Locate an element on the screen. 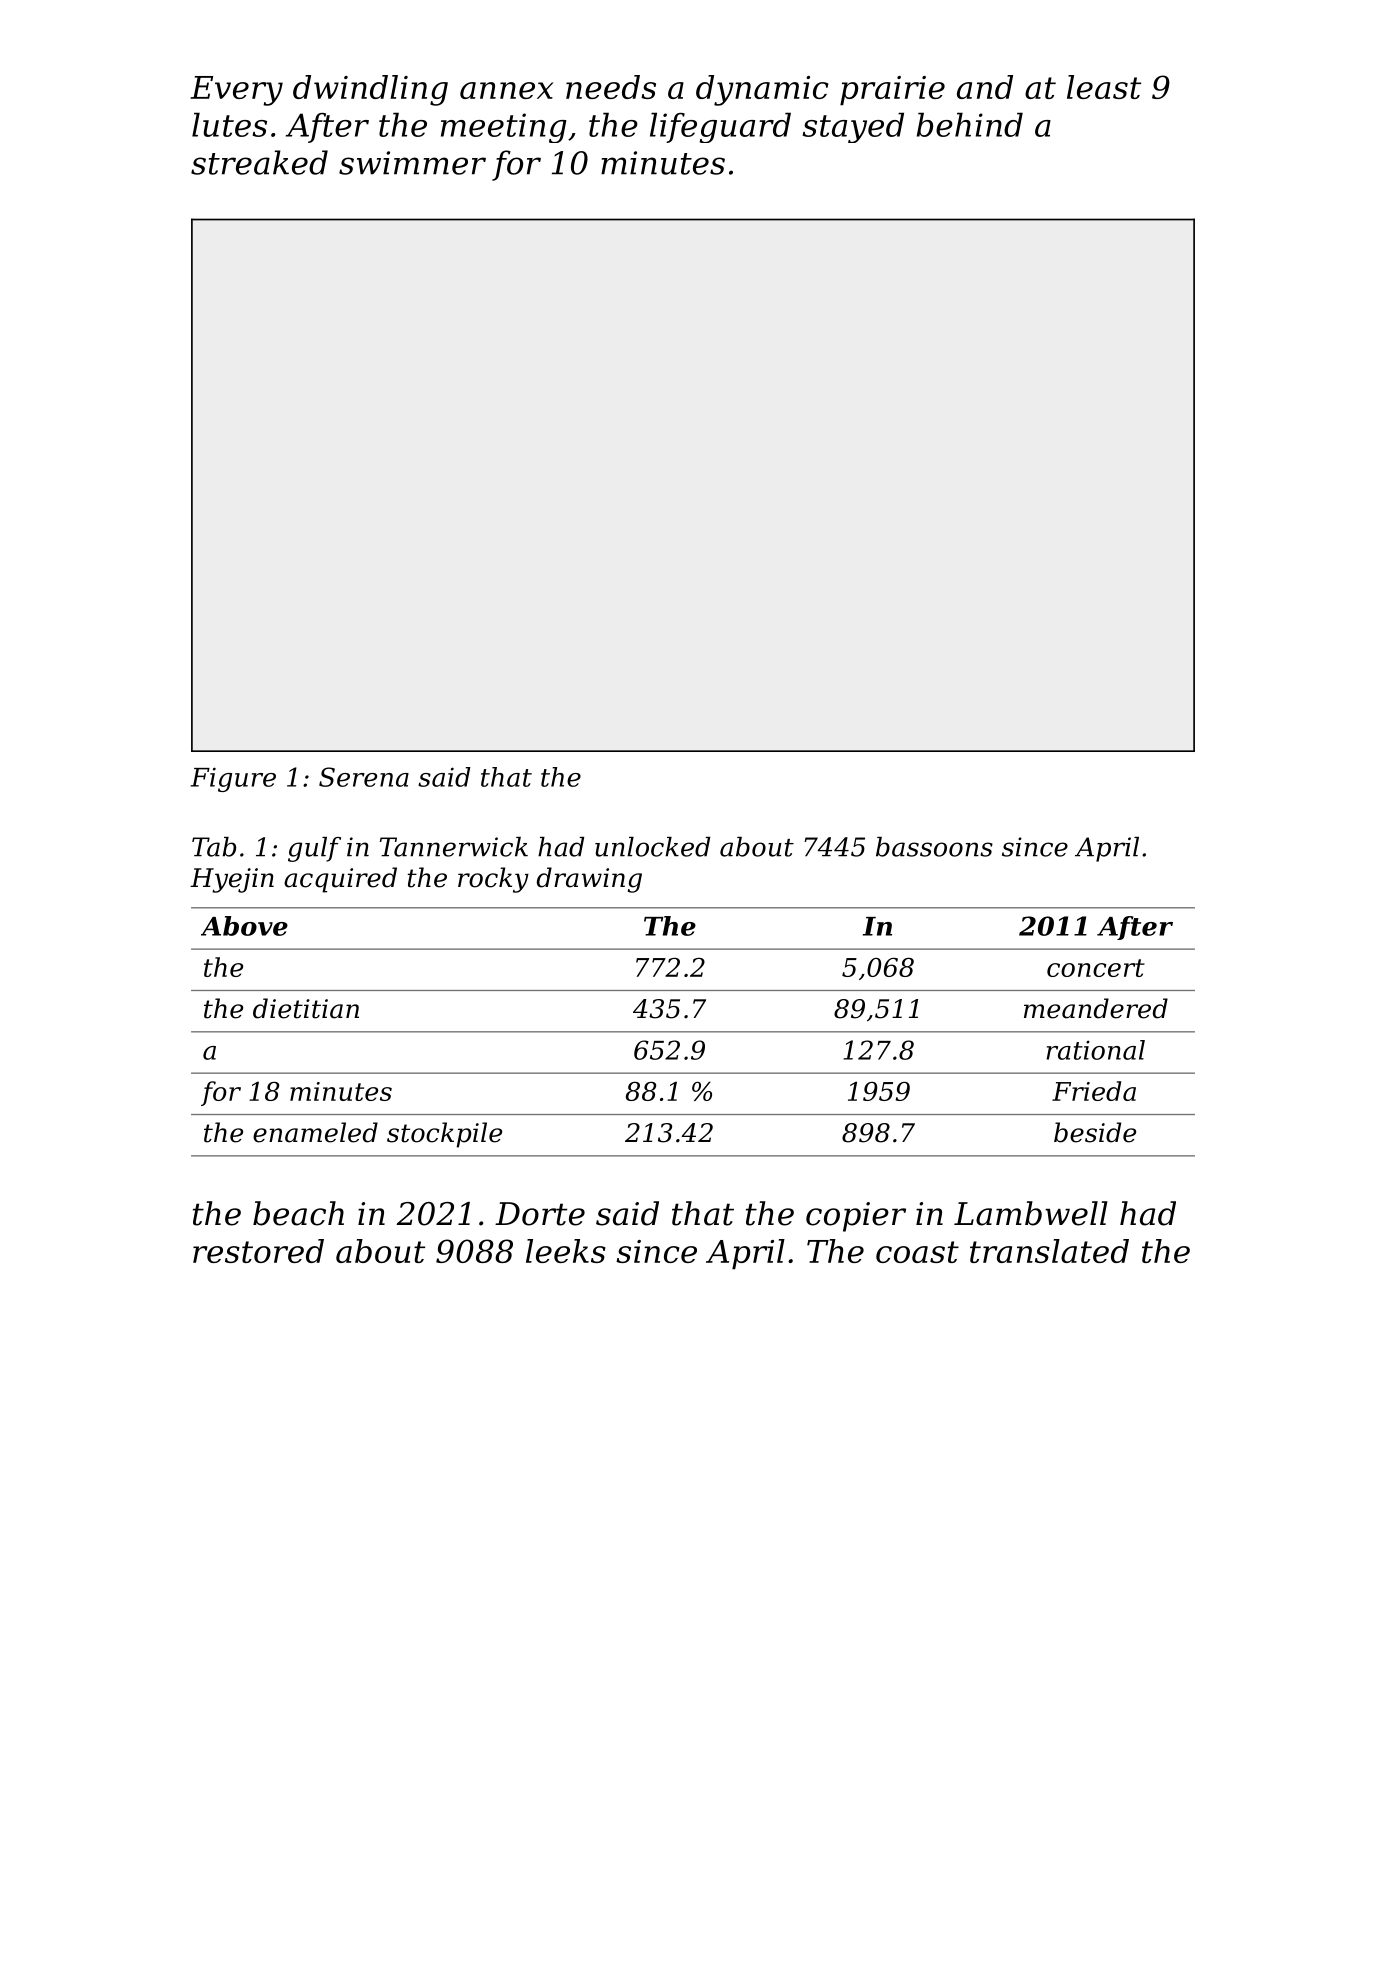 The width and height of the screenshot is (1386, 1969). swimmer is located at coordinates (412, 163).
